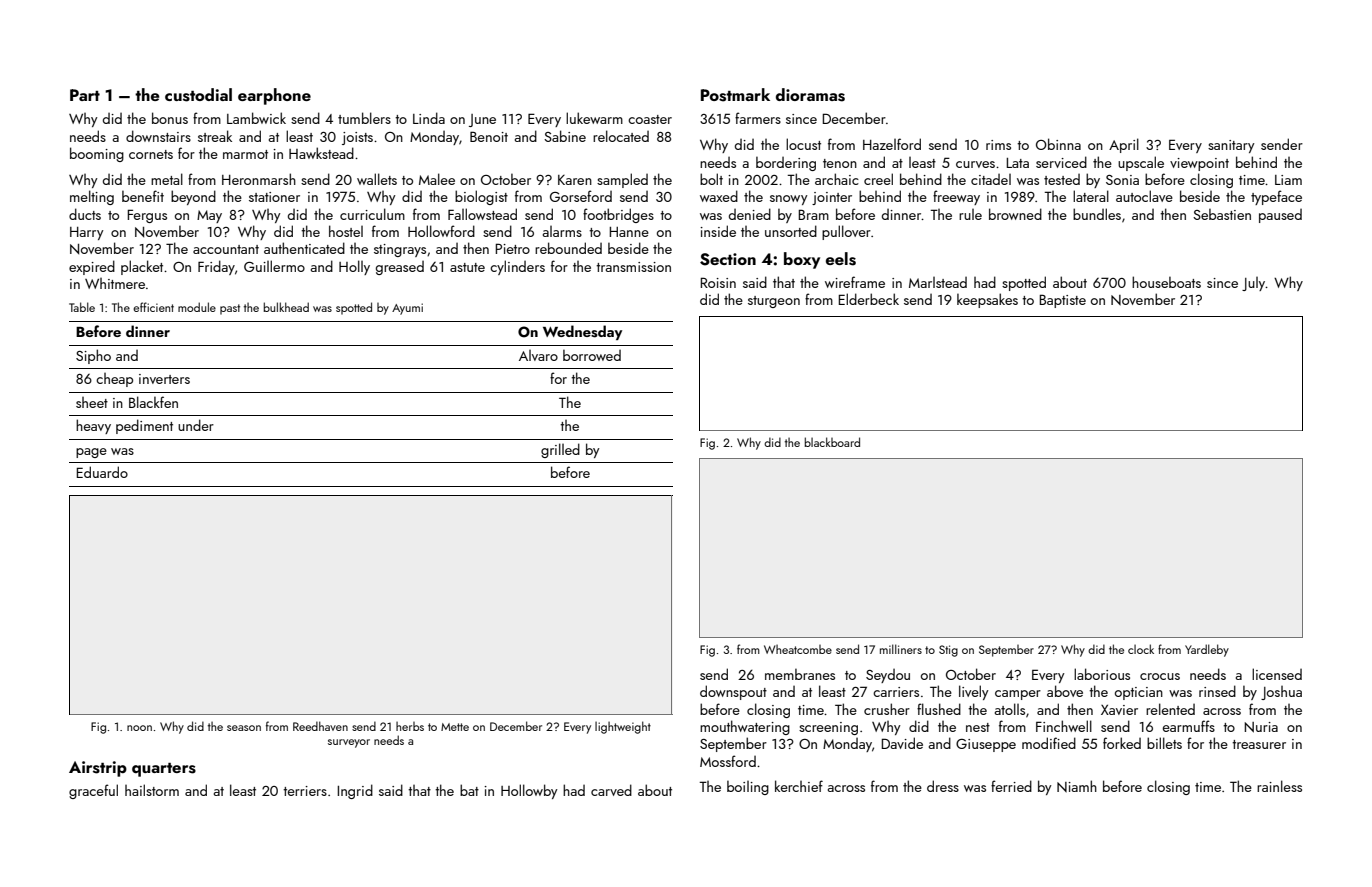 The width and height of the image is (1372, 887). Describe the element at coordinates (274, 96) in the image. I see `earphone` at that location.
